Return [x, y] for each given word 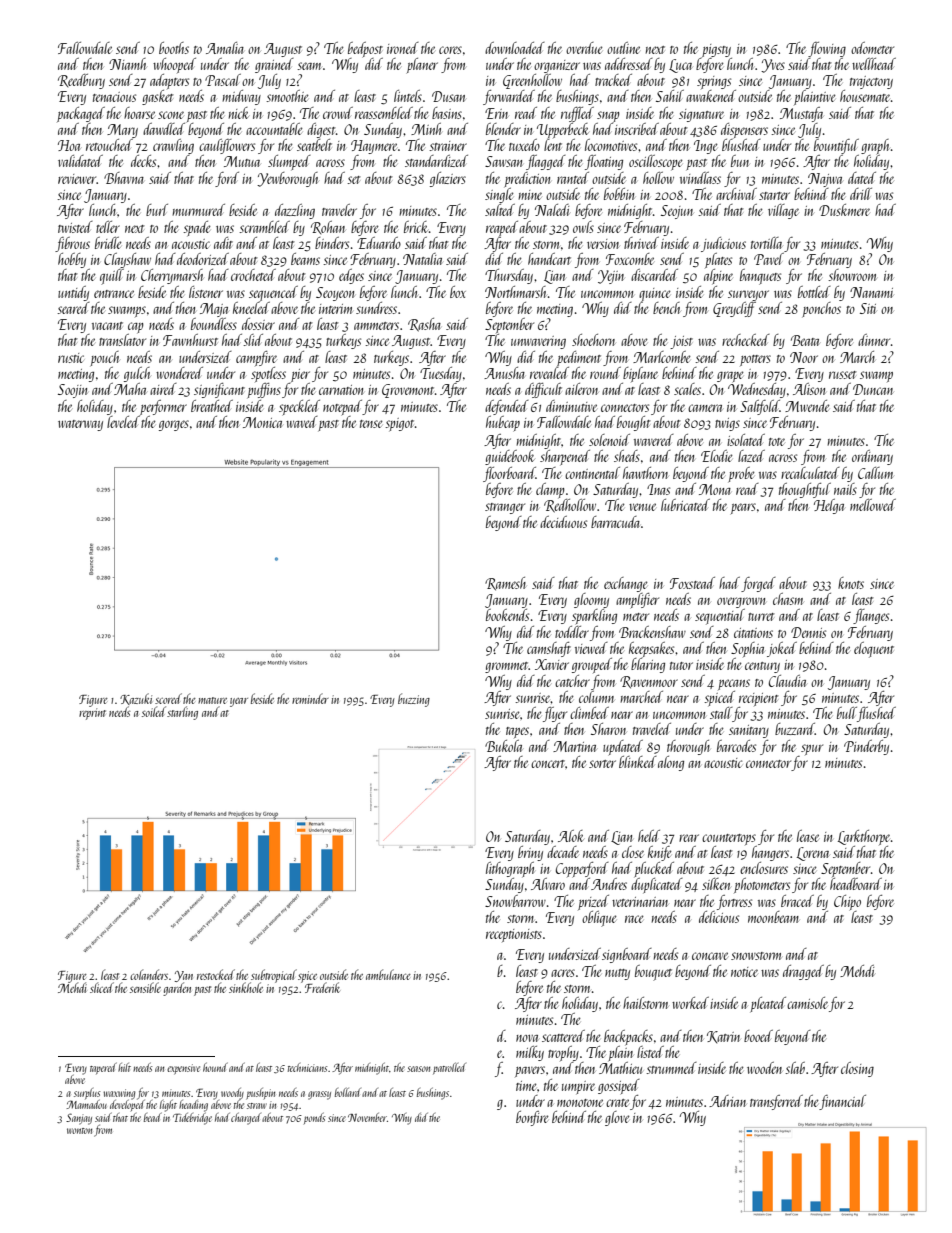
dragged [803, 972]
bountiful [836, 147]
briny [530, 853]
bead [152, 1117]
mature [212, 700]
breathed [212, 406]
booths [174, 48]
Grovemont [408, 391]
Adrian [727, 1101]
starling [182, 713]
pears [743, 509]
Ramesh [505, 584]
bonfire [532, 1118]
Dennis [808, 632]
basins [447, 113]
